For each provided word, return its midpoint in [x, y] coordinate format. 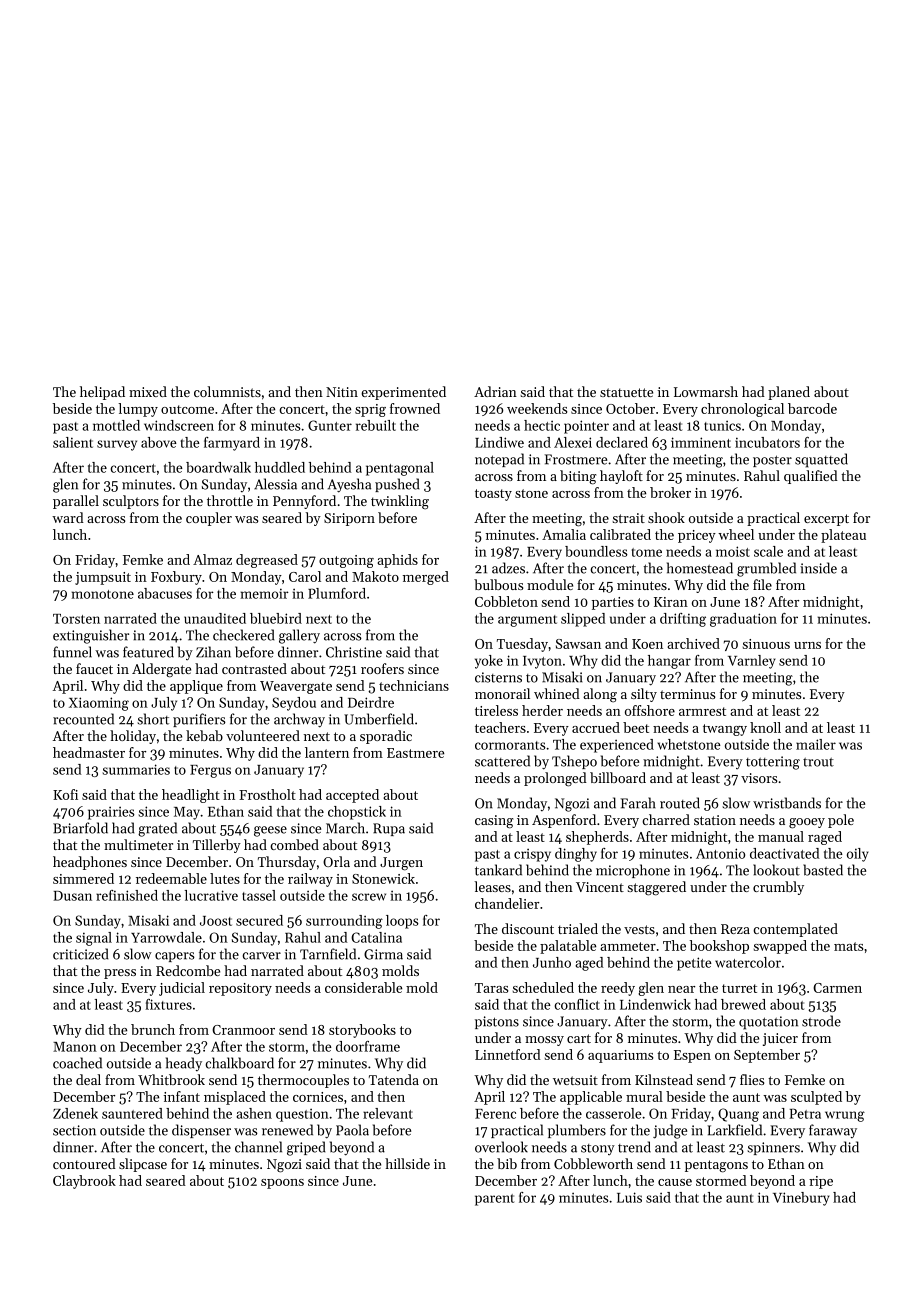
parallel [76, 502]
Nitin [342, 392]
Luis [629, 1197]
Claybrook [84, 1182]
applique [196, 687]
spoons [282, 1184]
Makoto [375, 576]
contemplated [795, 930]
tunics [722, 426]
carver [261, 956]
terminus [687, 694]
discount [528, 928]
